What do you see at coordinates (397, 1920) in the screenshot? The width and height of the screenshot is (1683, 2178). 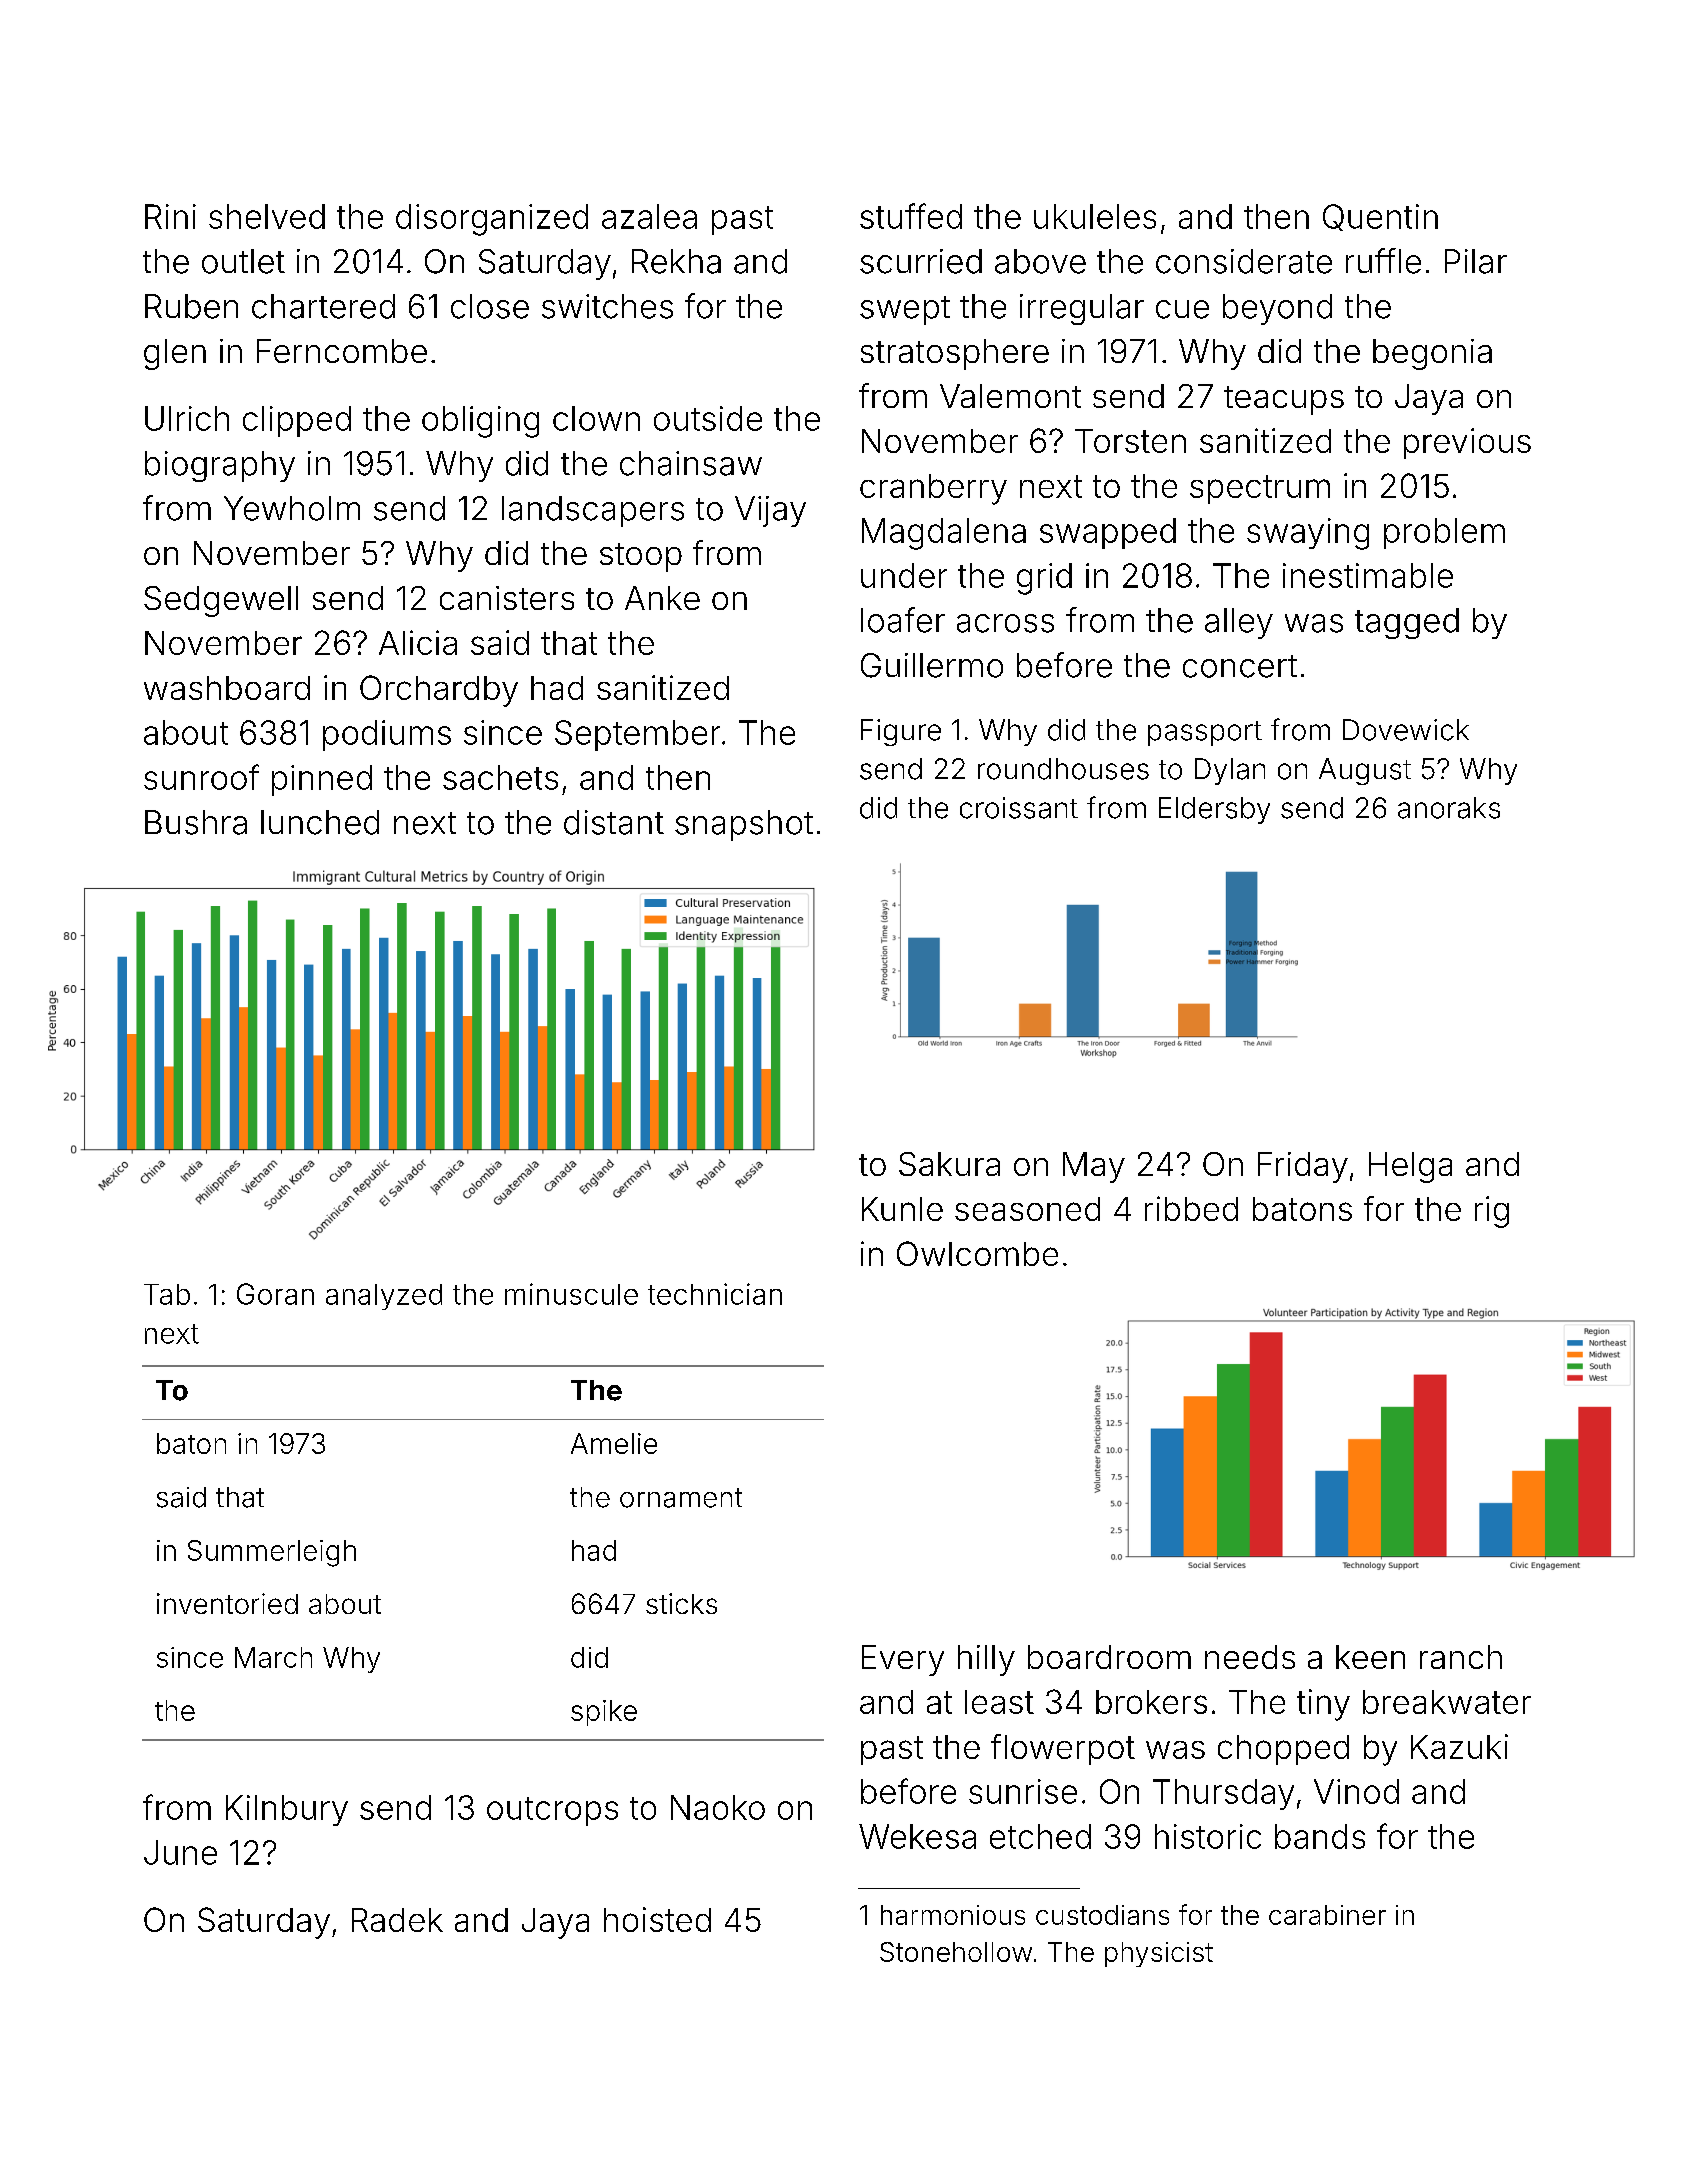 I see `Radek` at bounding box center [397, 1920].
